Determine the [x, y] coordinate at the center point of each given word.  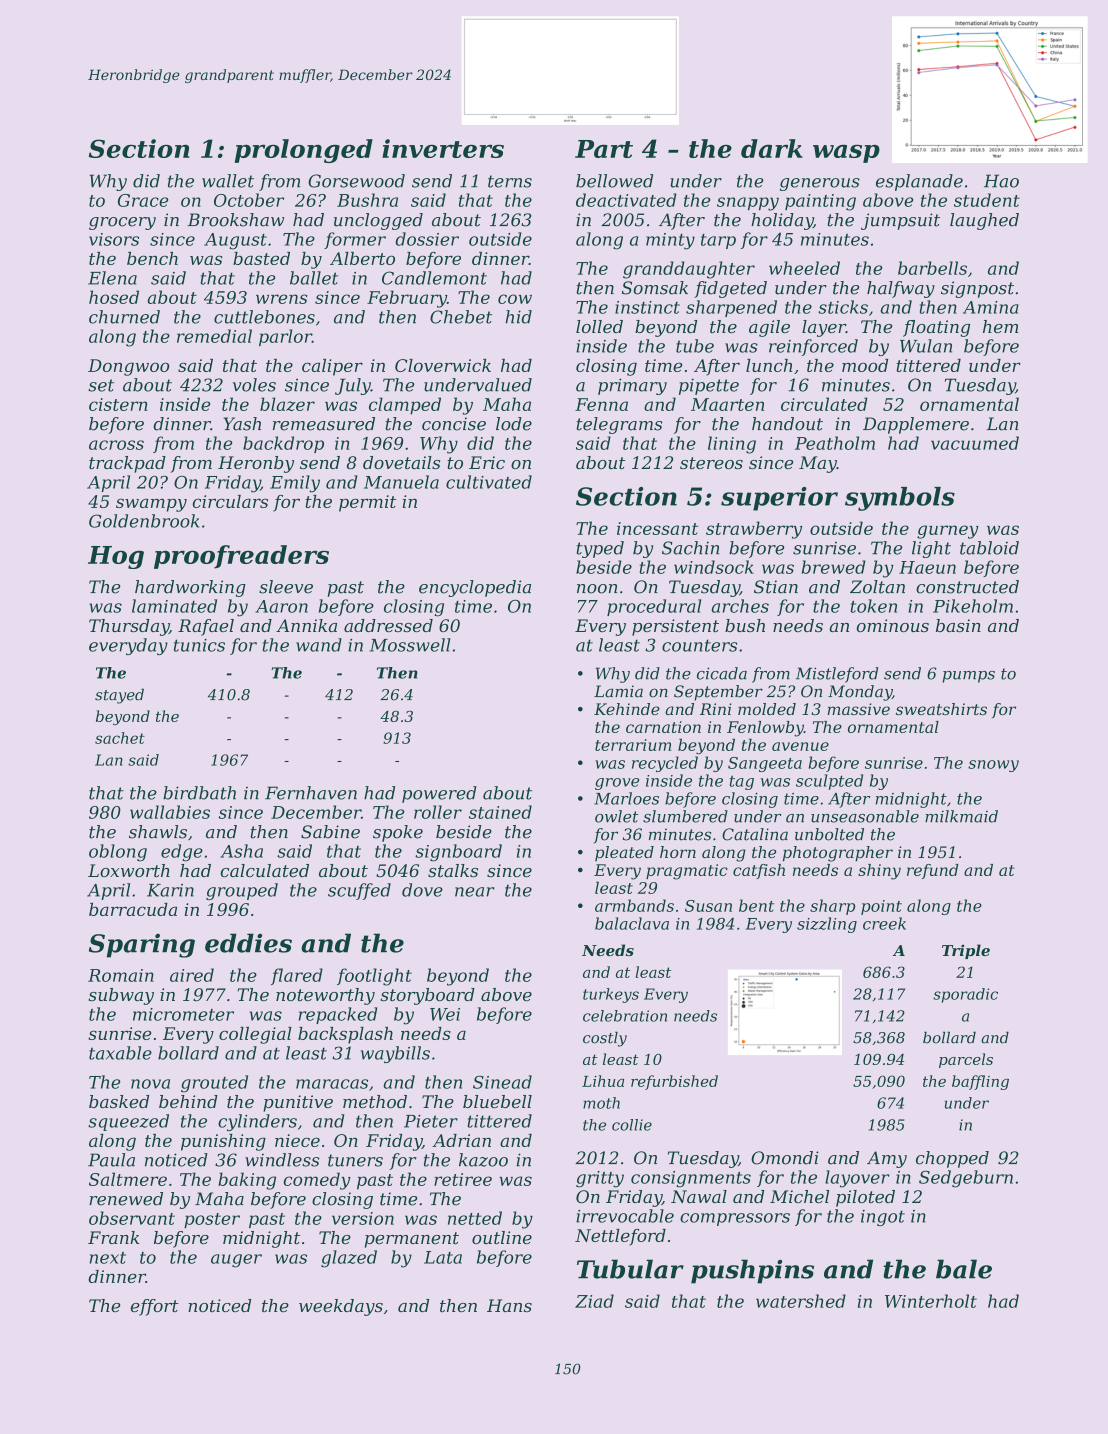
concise [454, 424]
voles [254, 385]
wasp [846, 153]
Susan [708, 906]
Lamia [618, 691]
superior [779, 499]
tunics [199, 645]
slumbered [685, 816]
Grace [143, 200]
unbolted [829, 834]
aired [192, 975]
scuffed [359, 891]
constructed [967, 587]
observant [132, 1218]
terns [510, 181]
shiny [879, 872]
